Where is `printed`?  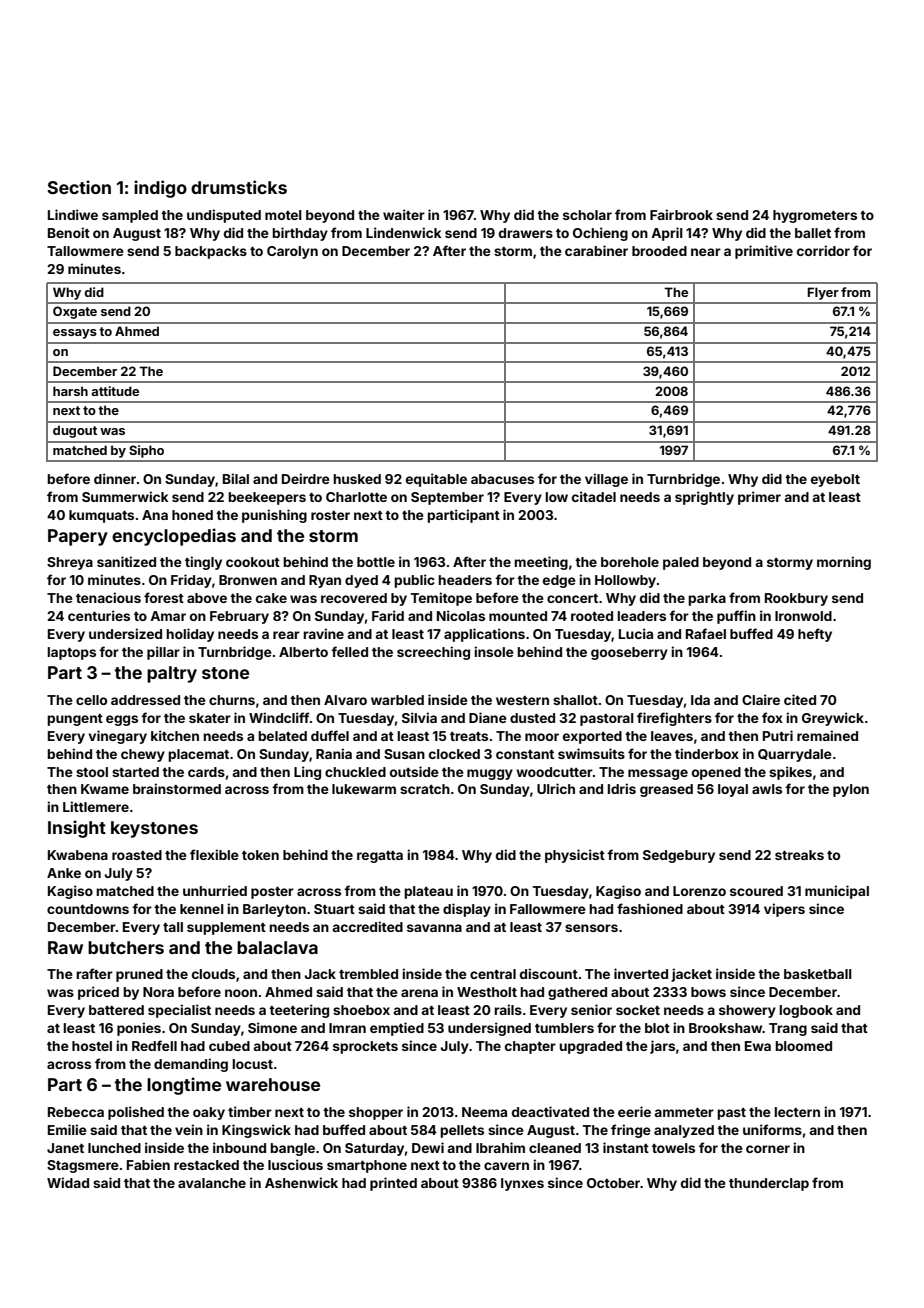
printed is located at coordinates (393, 1184).
